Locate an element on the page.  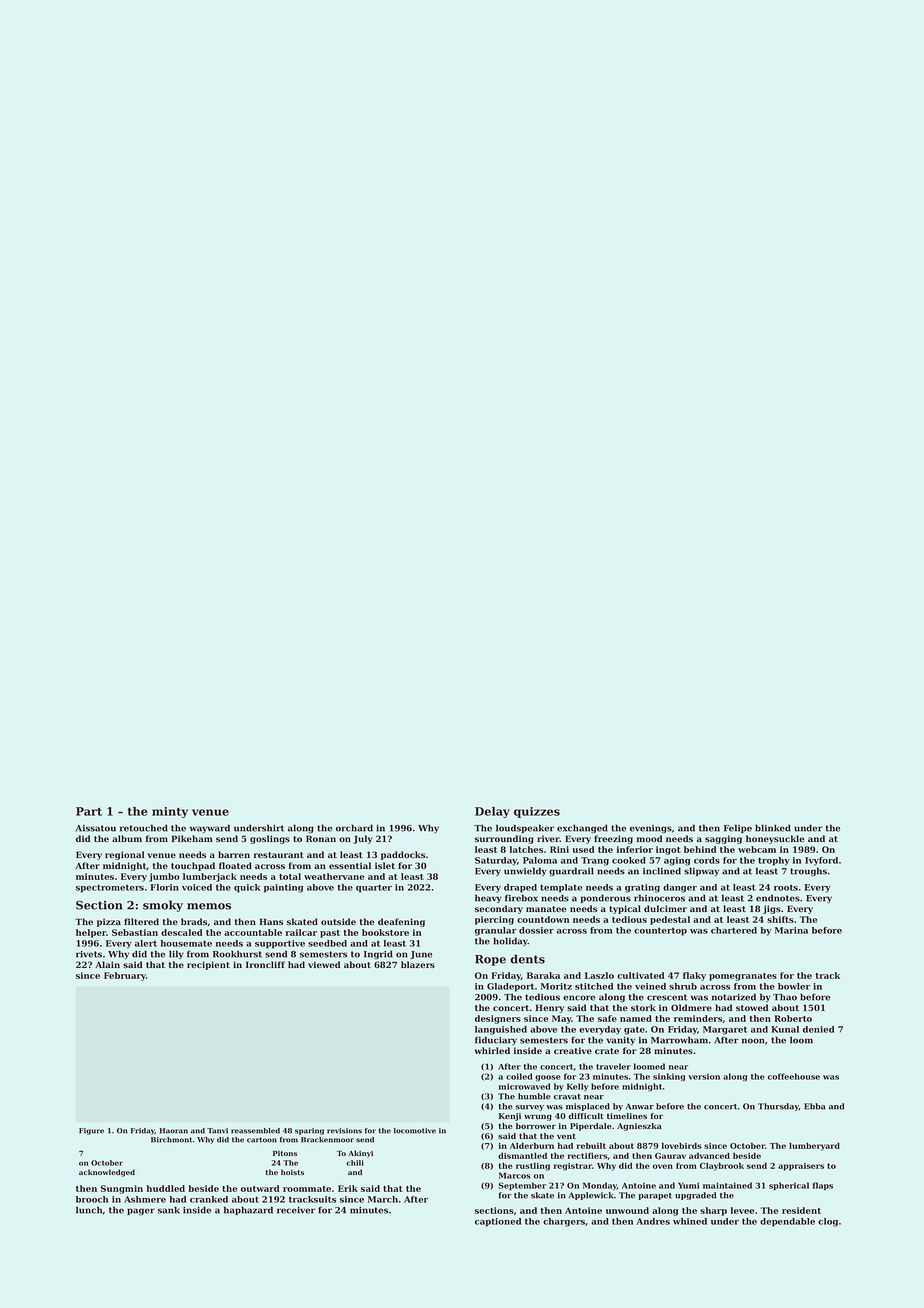
retouched is located at coordinates (144, 828).
